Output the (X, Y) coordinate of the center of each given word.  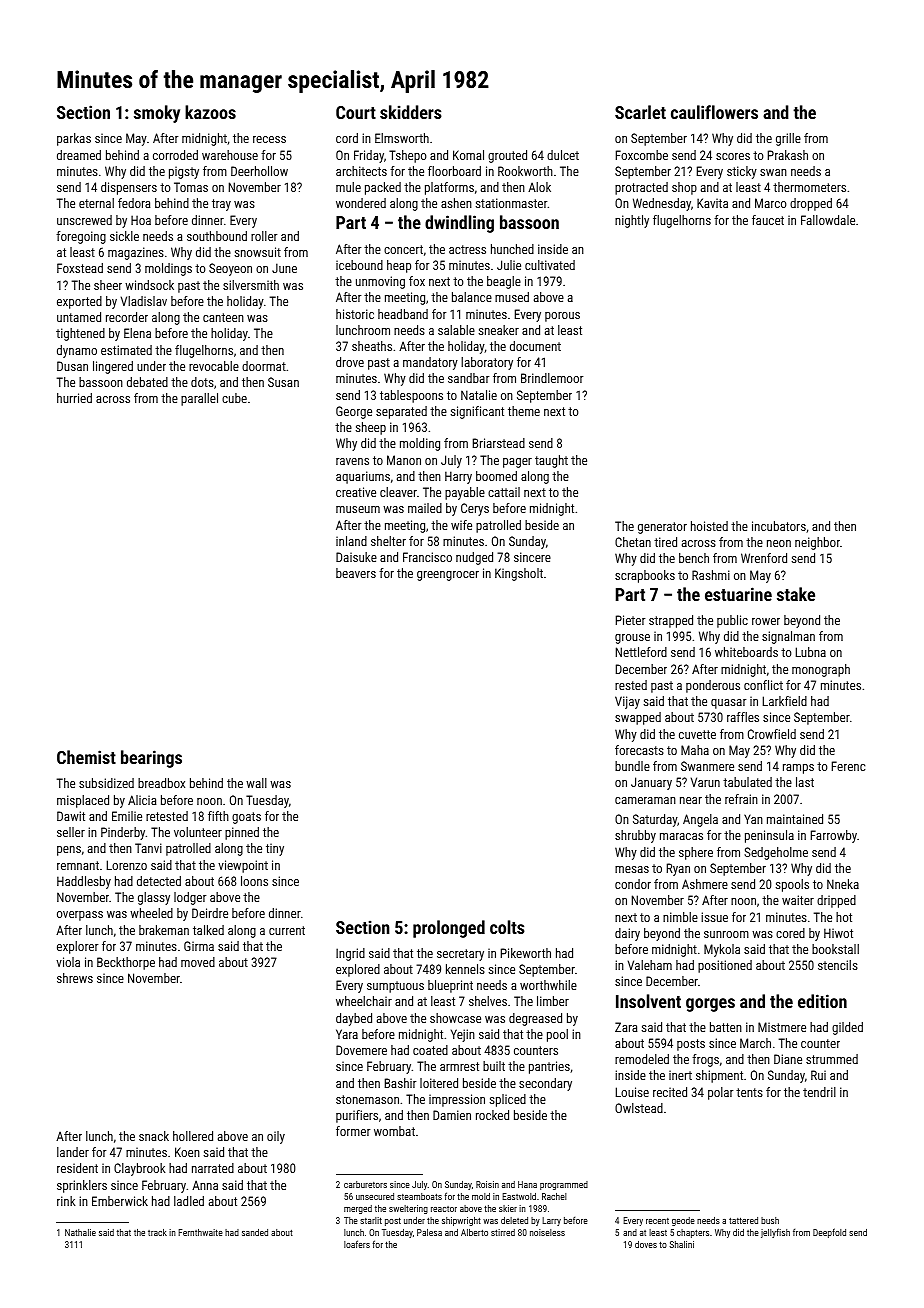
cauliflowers (714, 112)
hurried (74, 398)
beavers (356, 573)
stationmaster (511, 203)
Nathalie (80, 1232)
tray (221, 205)
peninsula (769, 836)
